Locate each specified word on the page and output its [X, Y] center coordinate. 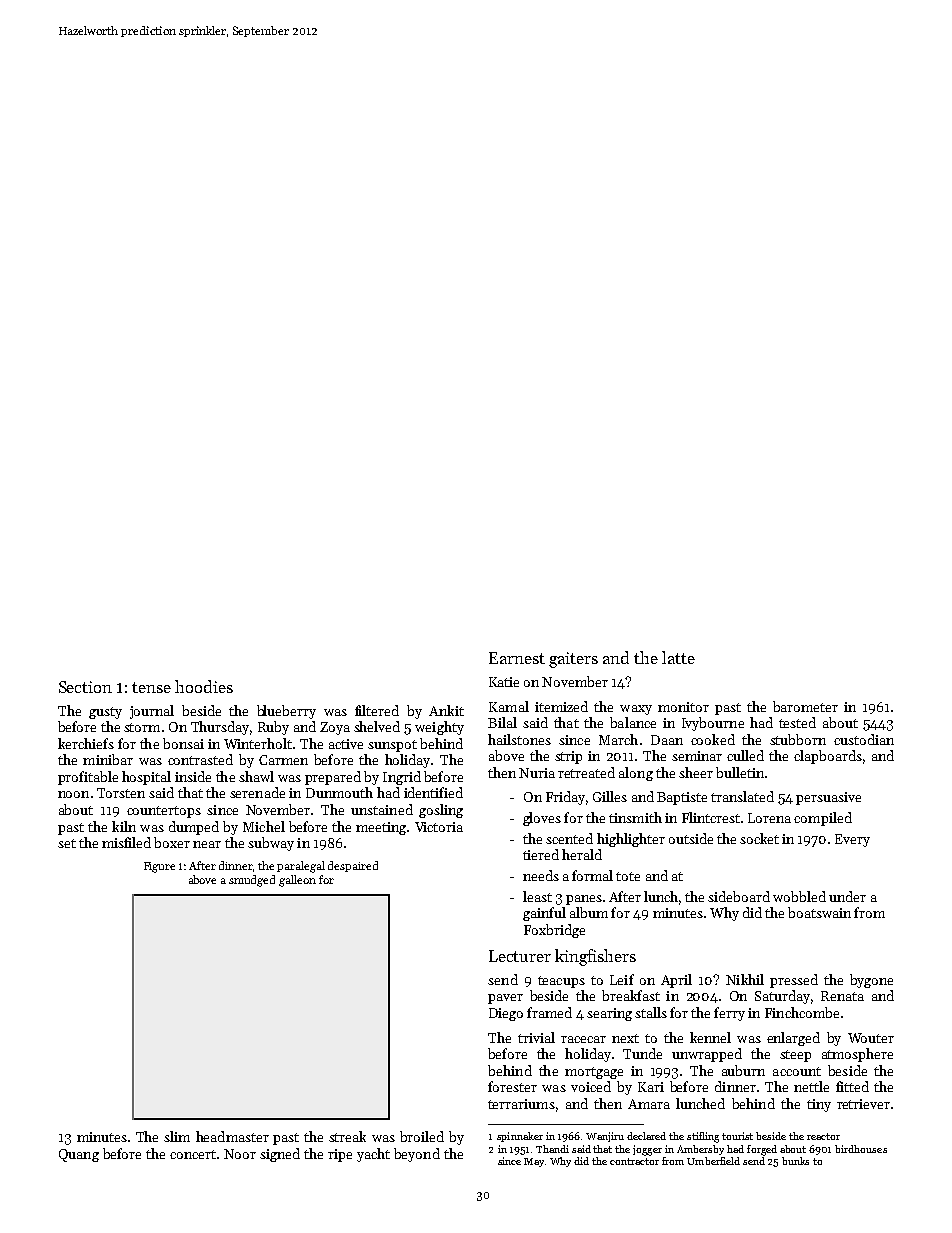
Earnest [517, 658]
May [535, 1162]
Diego [506, 1014]
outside [691, 838]
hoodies [204, 686]
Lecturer [520, 956]
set [67, 843]
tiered [541, 854]
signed [280, 1155]
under [847, 896]
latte [678, 657]
